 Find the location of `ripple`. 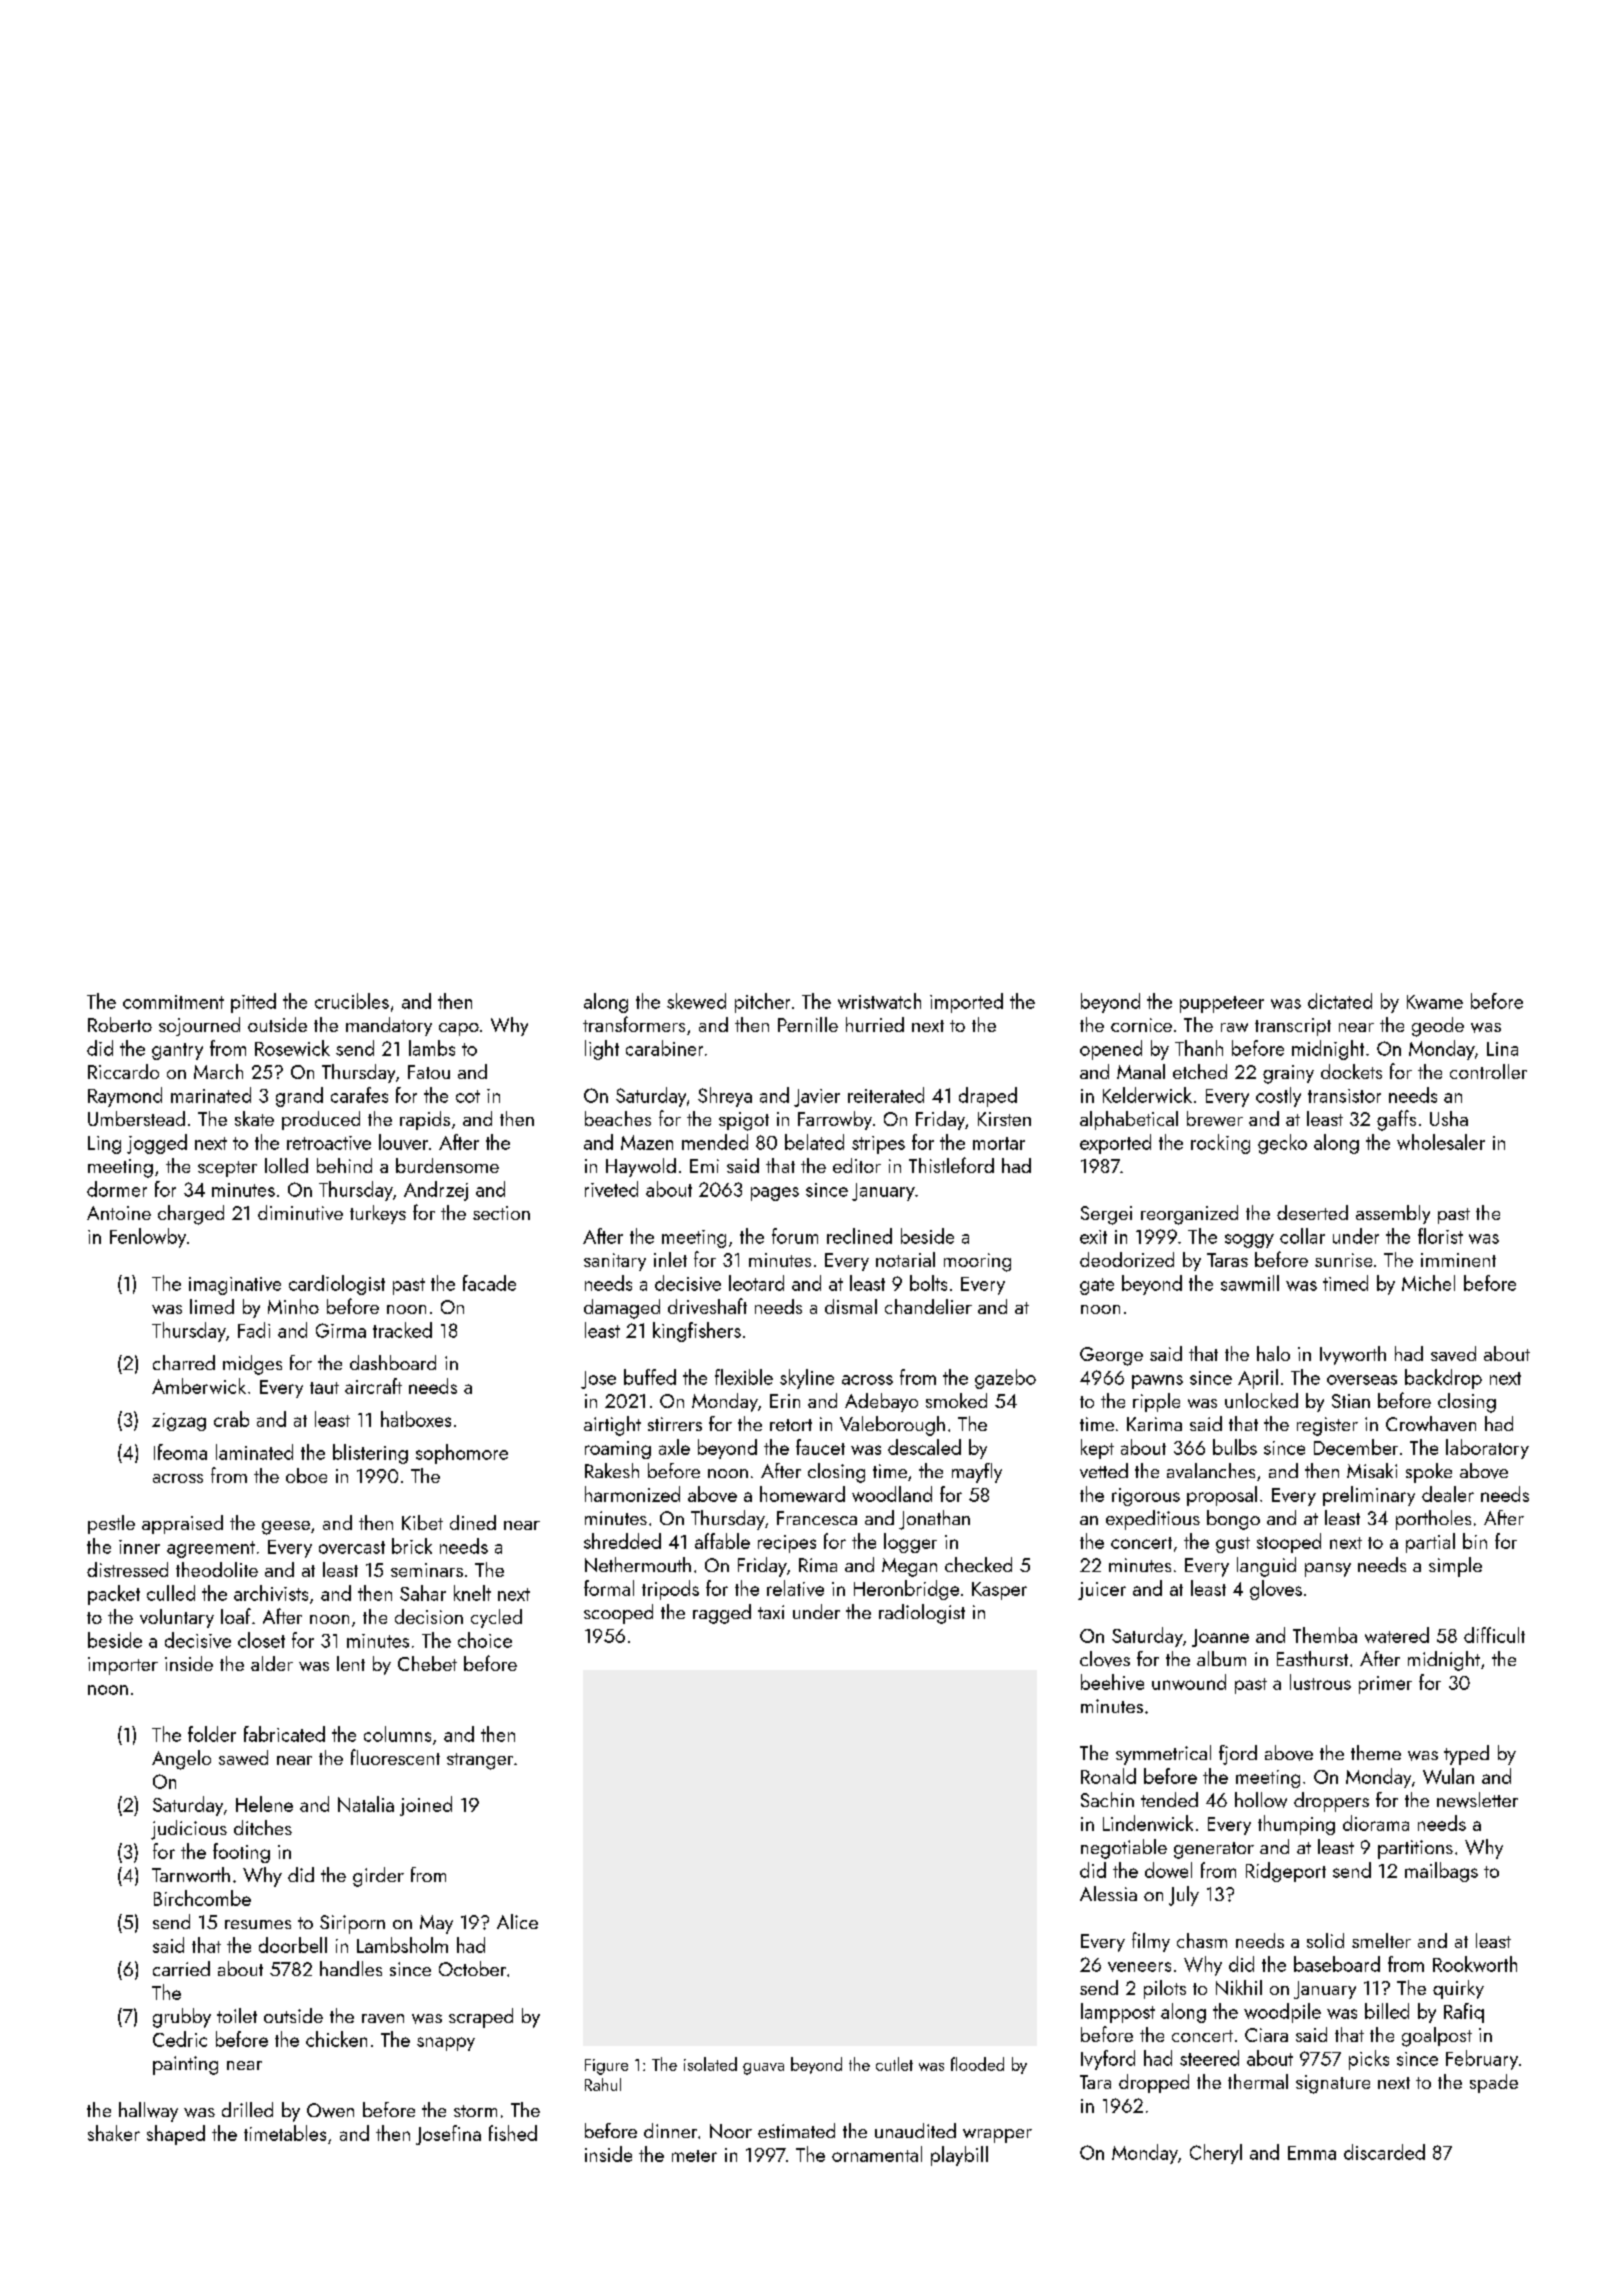

ripple is located at coordinates (1156, 1402).
